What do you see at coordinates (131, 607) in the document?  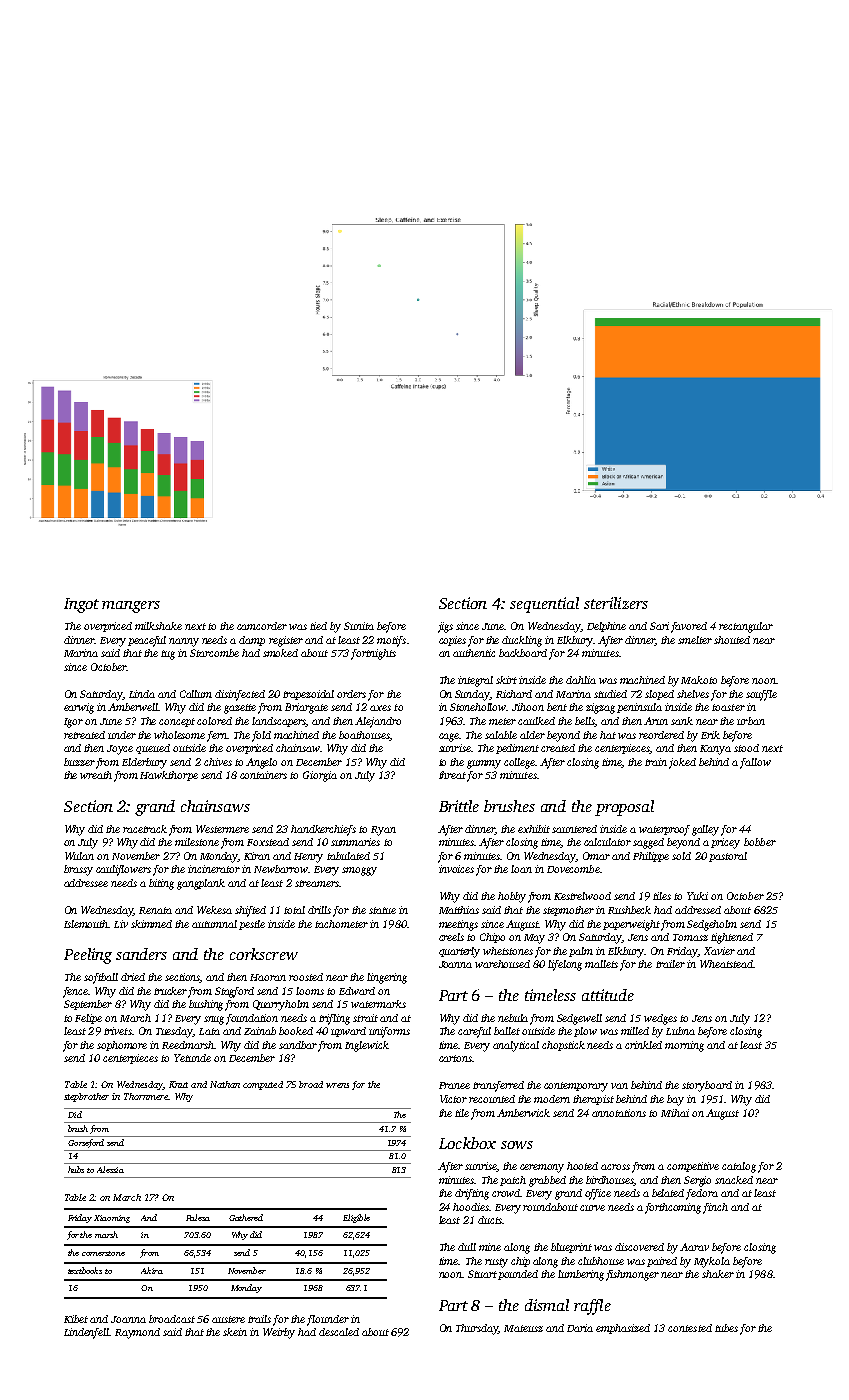 I see `mangers` at bounding box center [131, 607].
